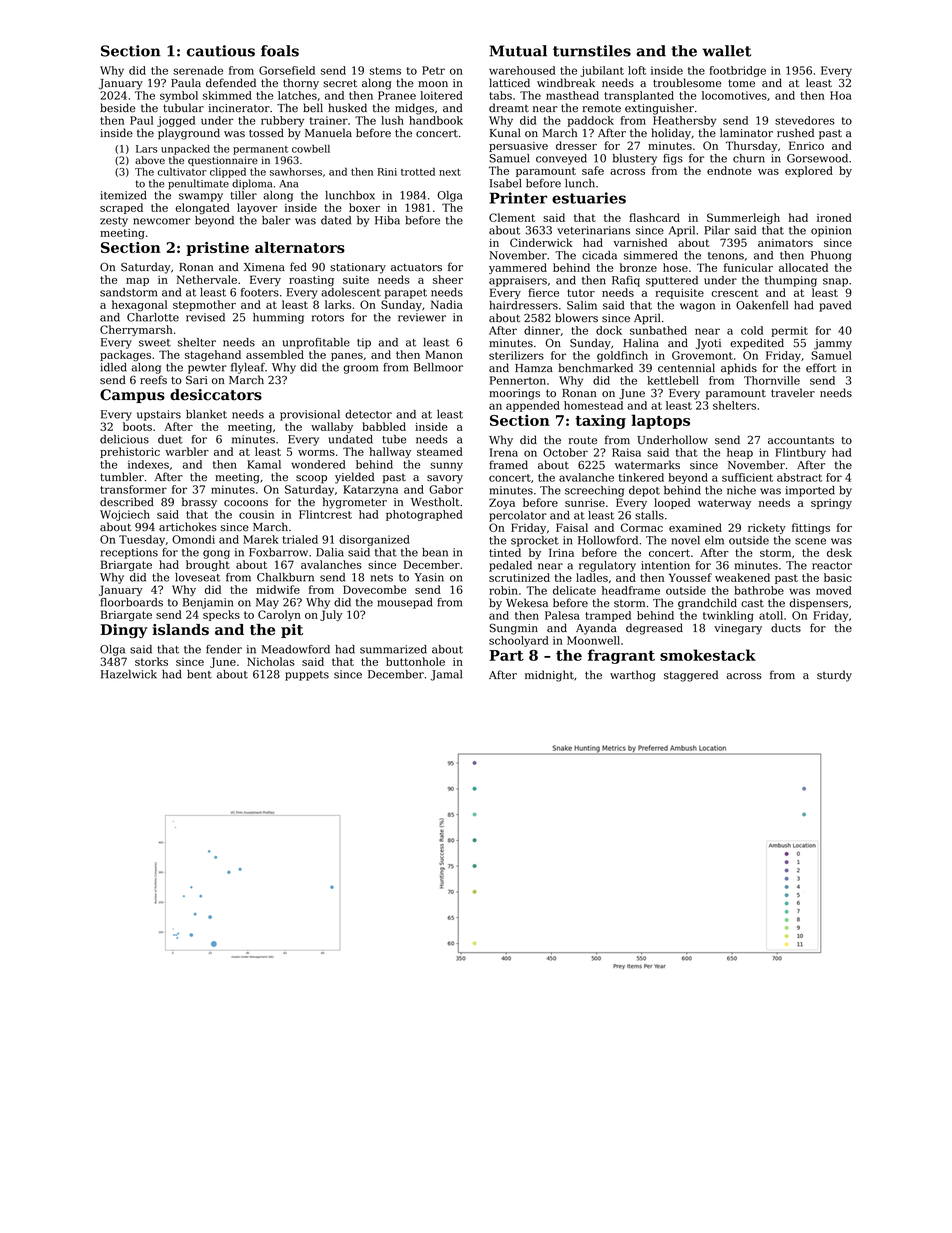 Image resolution: width=952 pixels, height=1233 pixels. What do you see at coordinates (307, 676) in the screenshot?
I see `puppets` at bounding box center [307, 676].
